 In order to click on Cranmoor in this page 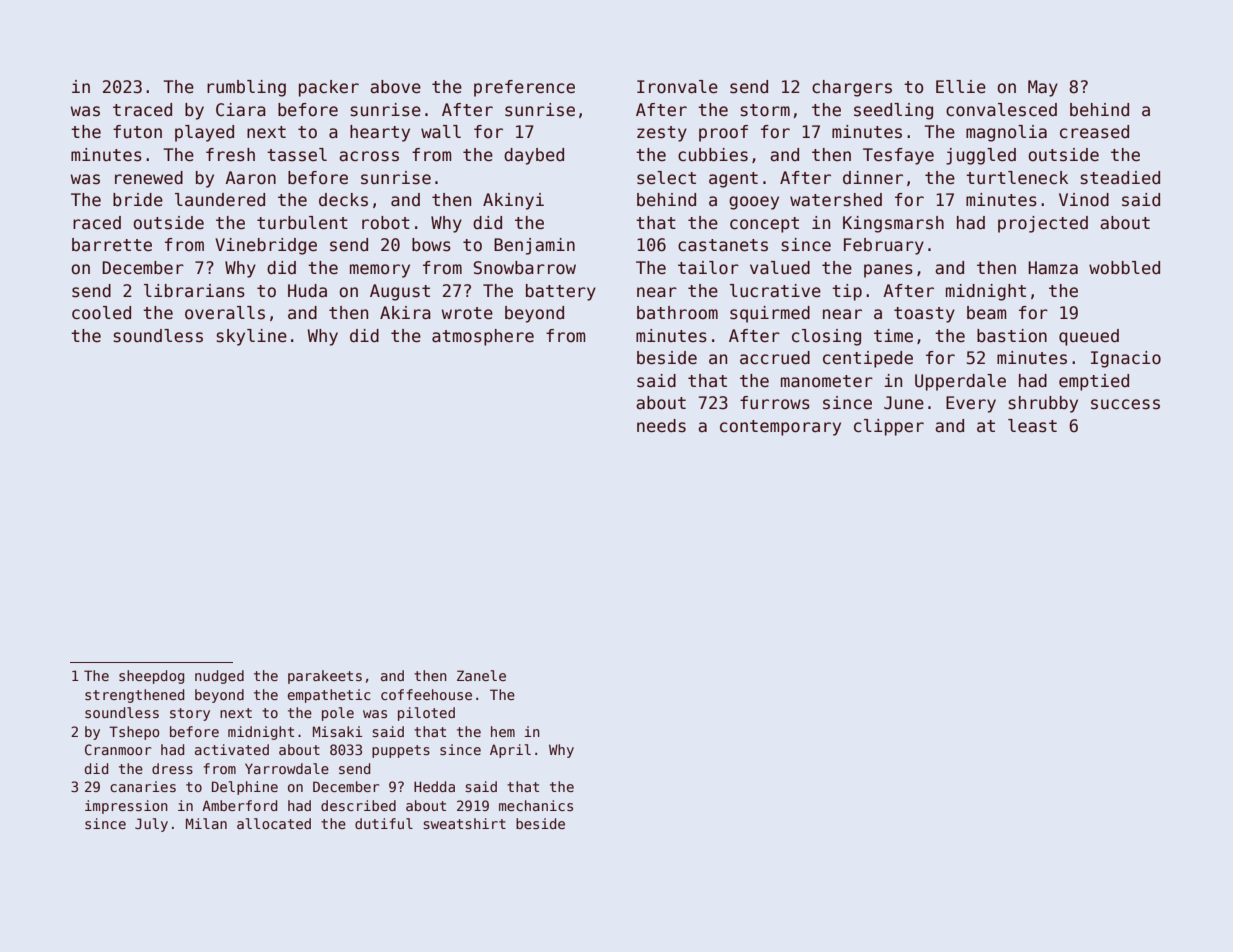, I will do `click(118, 749)`.
